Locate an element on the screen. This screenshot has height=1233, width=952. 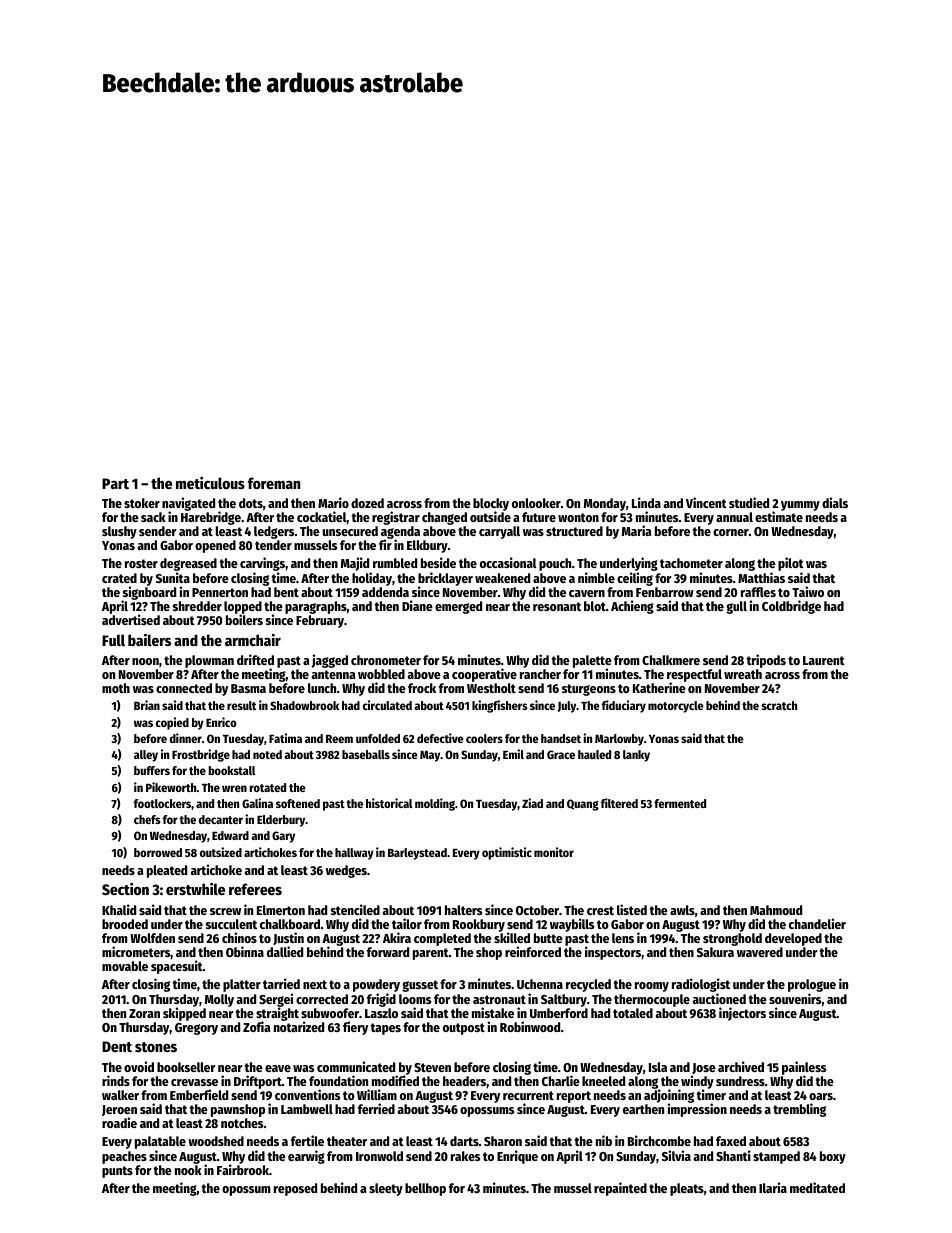
peaches is located at coordinates (124, 1157).
